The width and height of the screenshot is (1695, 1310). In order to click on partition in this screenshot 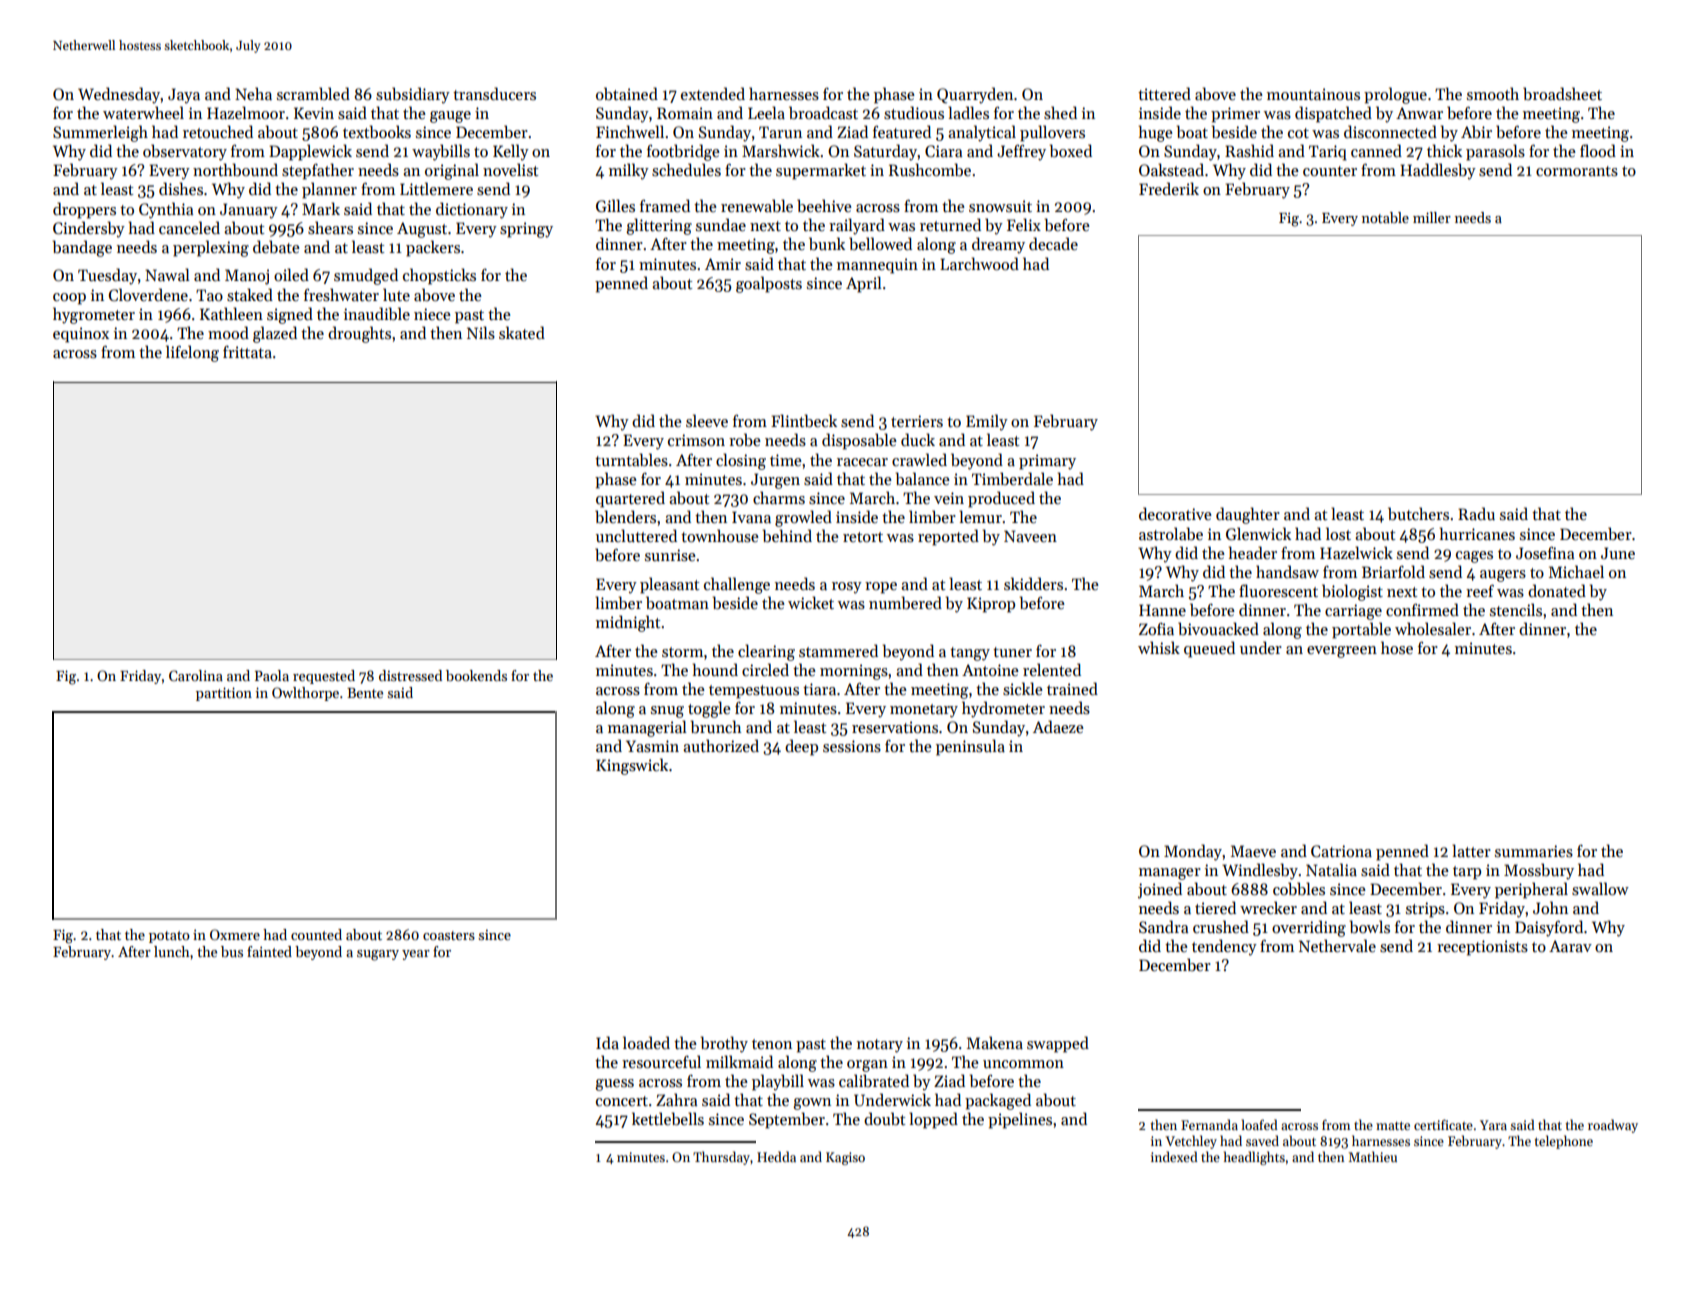, I will do `click(224, 694)`.
